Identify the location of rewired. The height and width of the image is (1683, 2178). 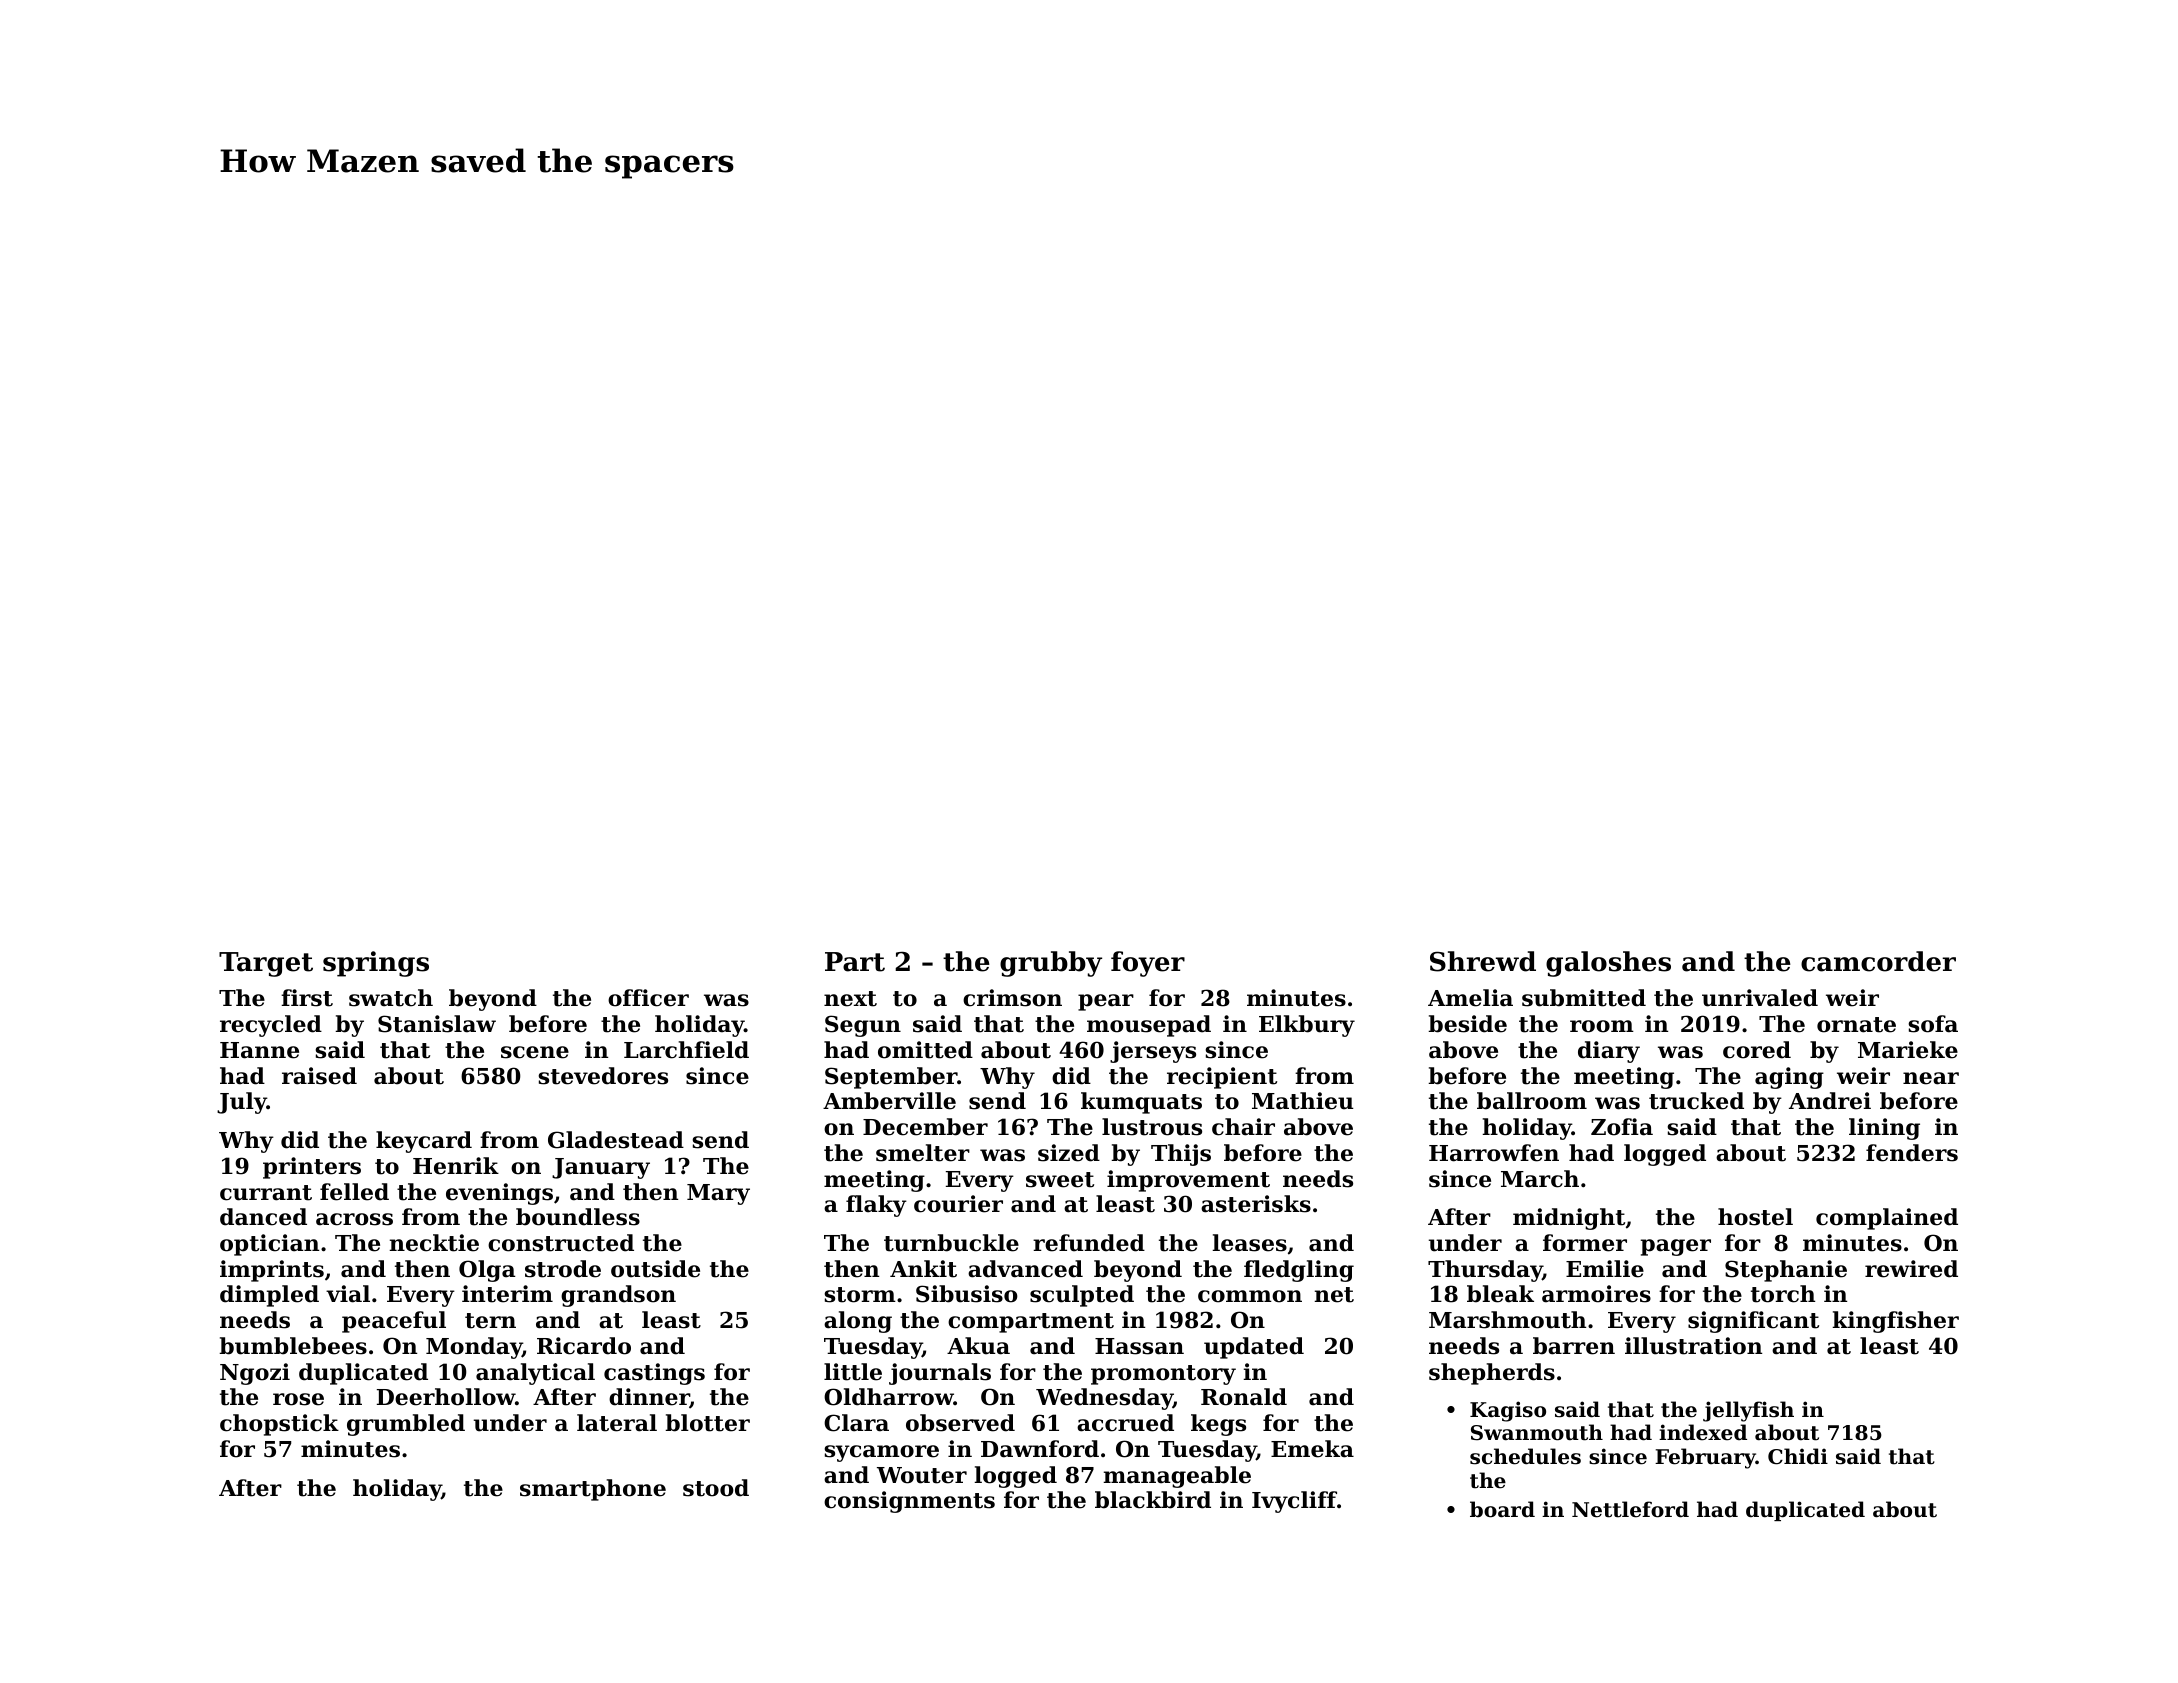
(1911, 1269).
